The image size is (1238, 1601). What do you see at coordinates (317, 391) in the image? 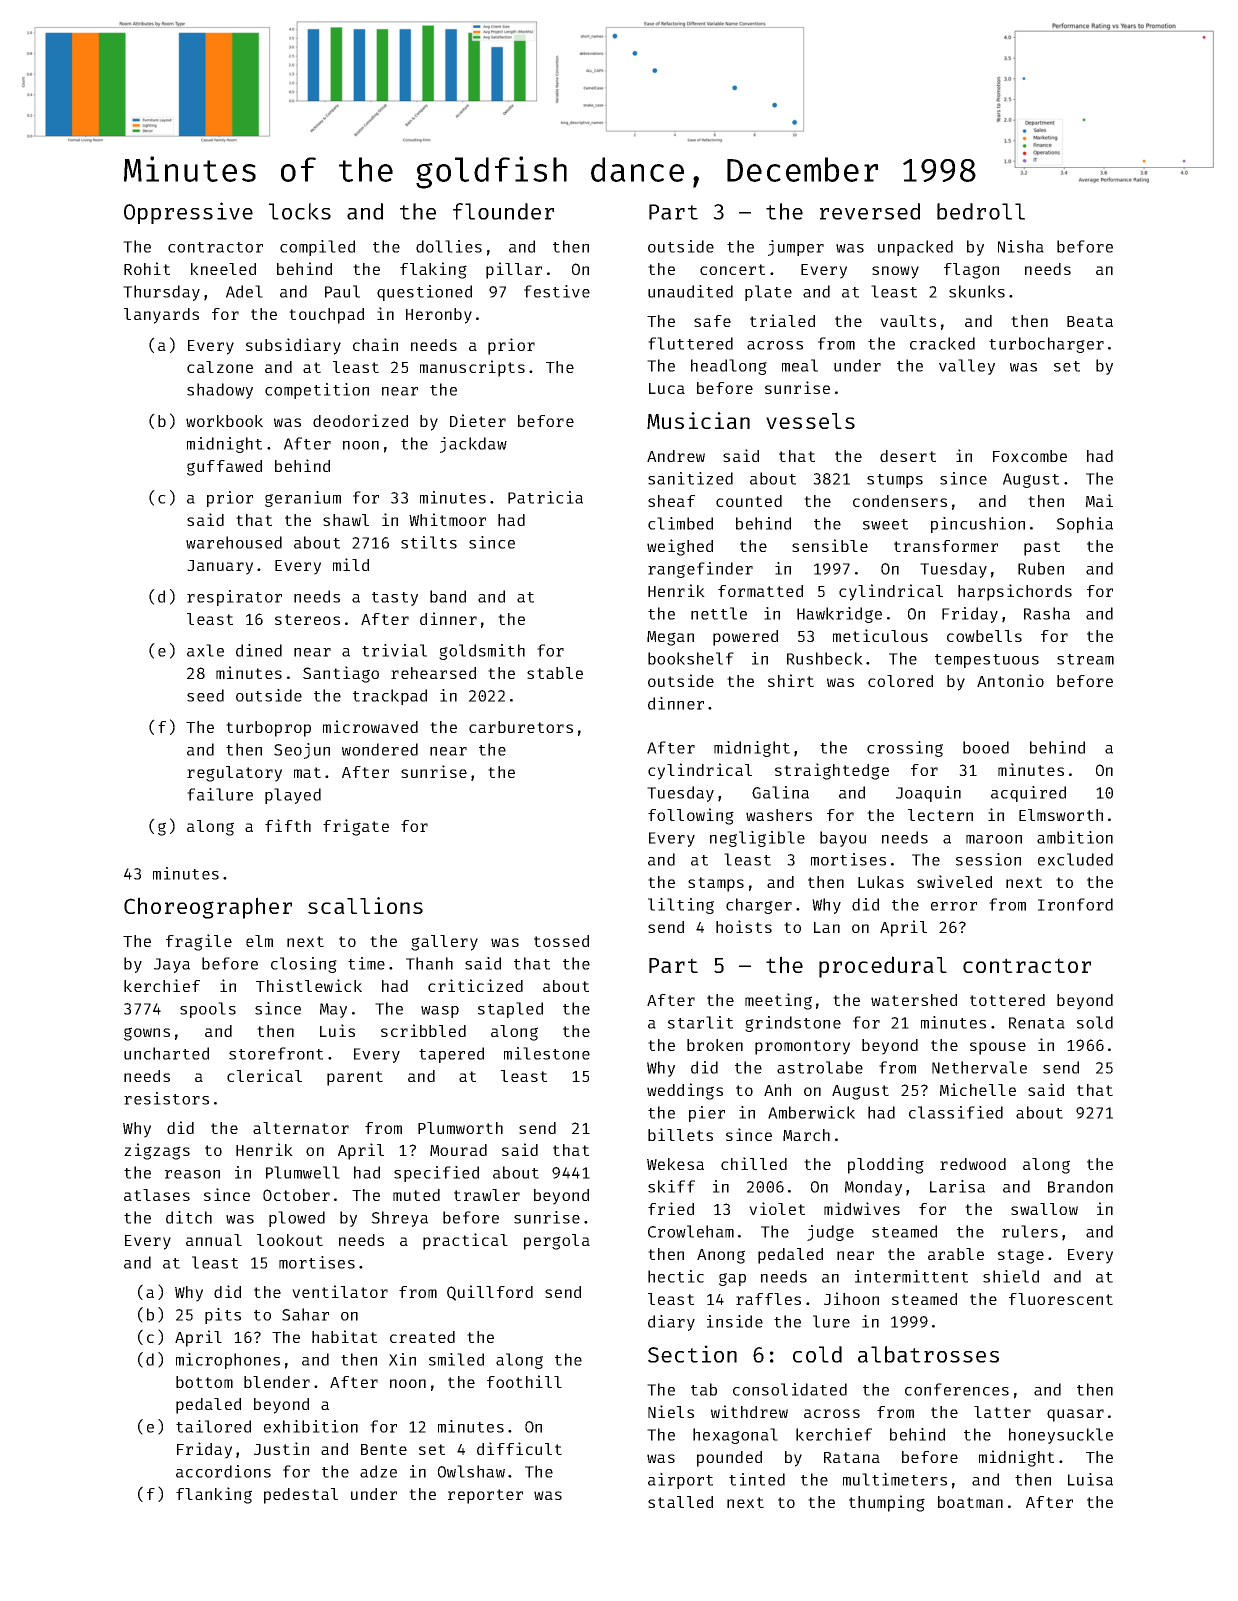
I see `competition` at bounding box center [317, 391].
